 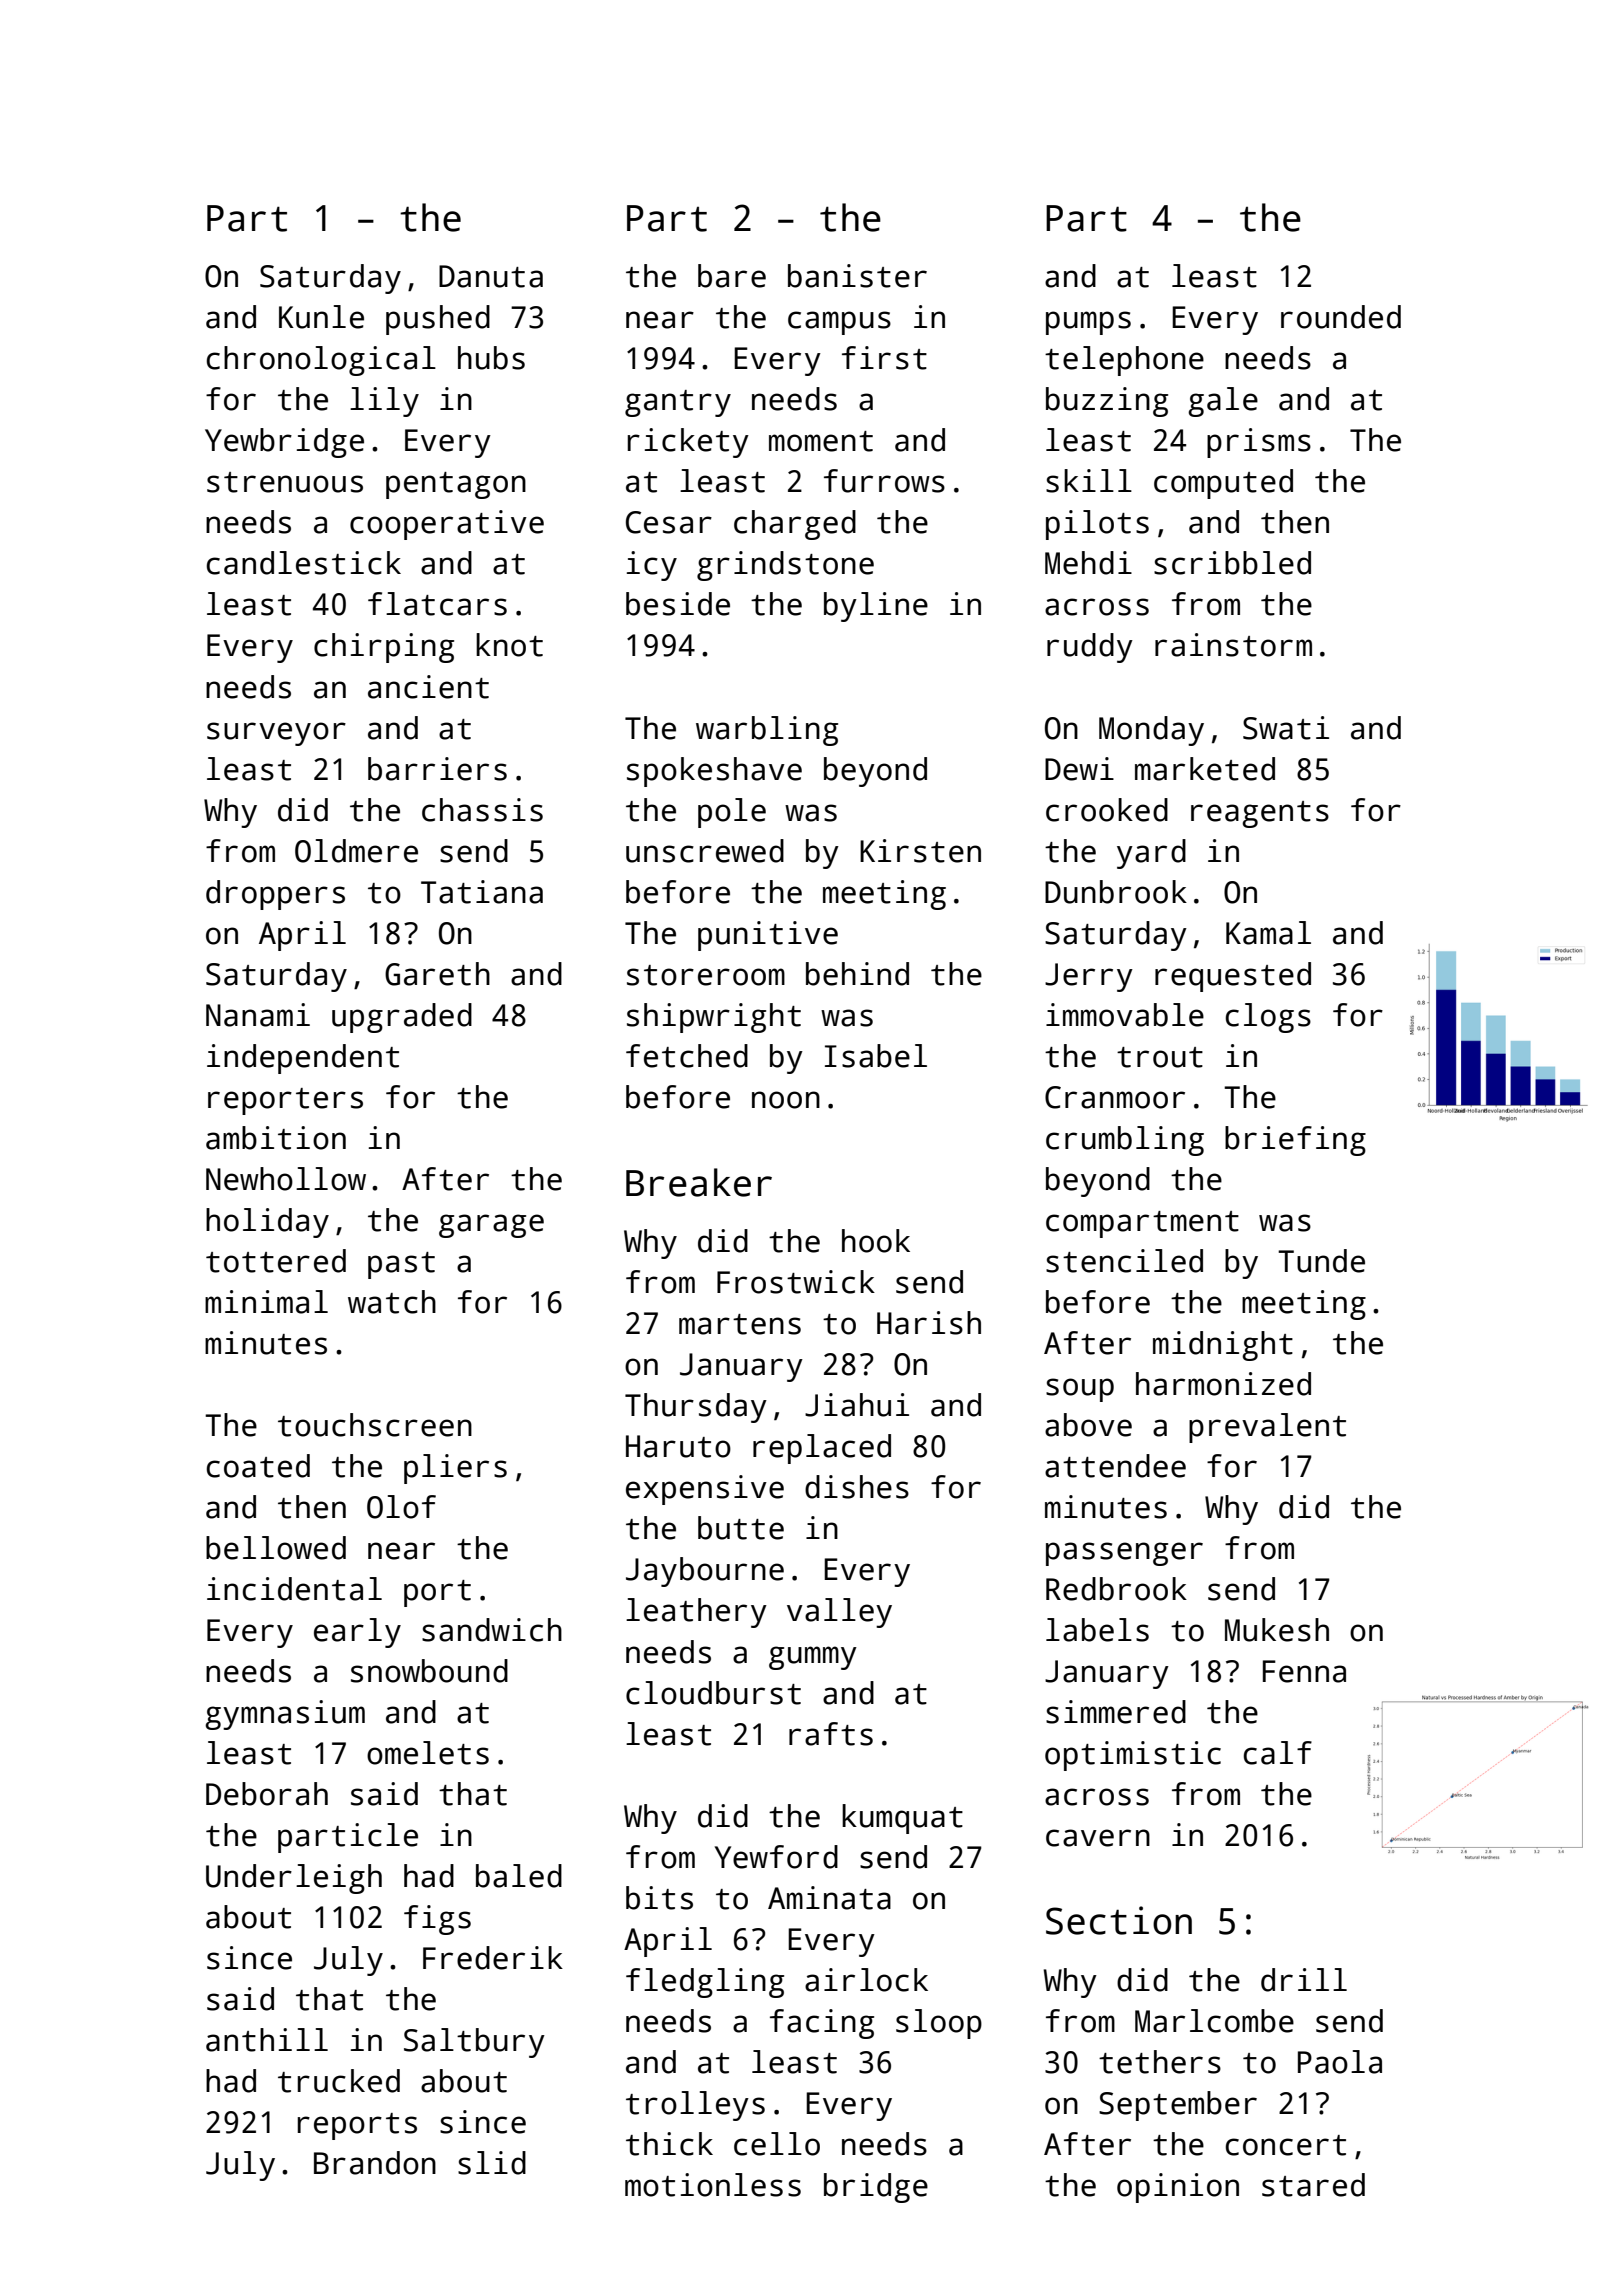 I want to click on prisms, so click(x=1259, y=443).
